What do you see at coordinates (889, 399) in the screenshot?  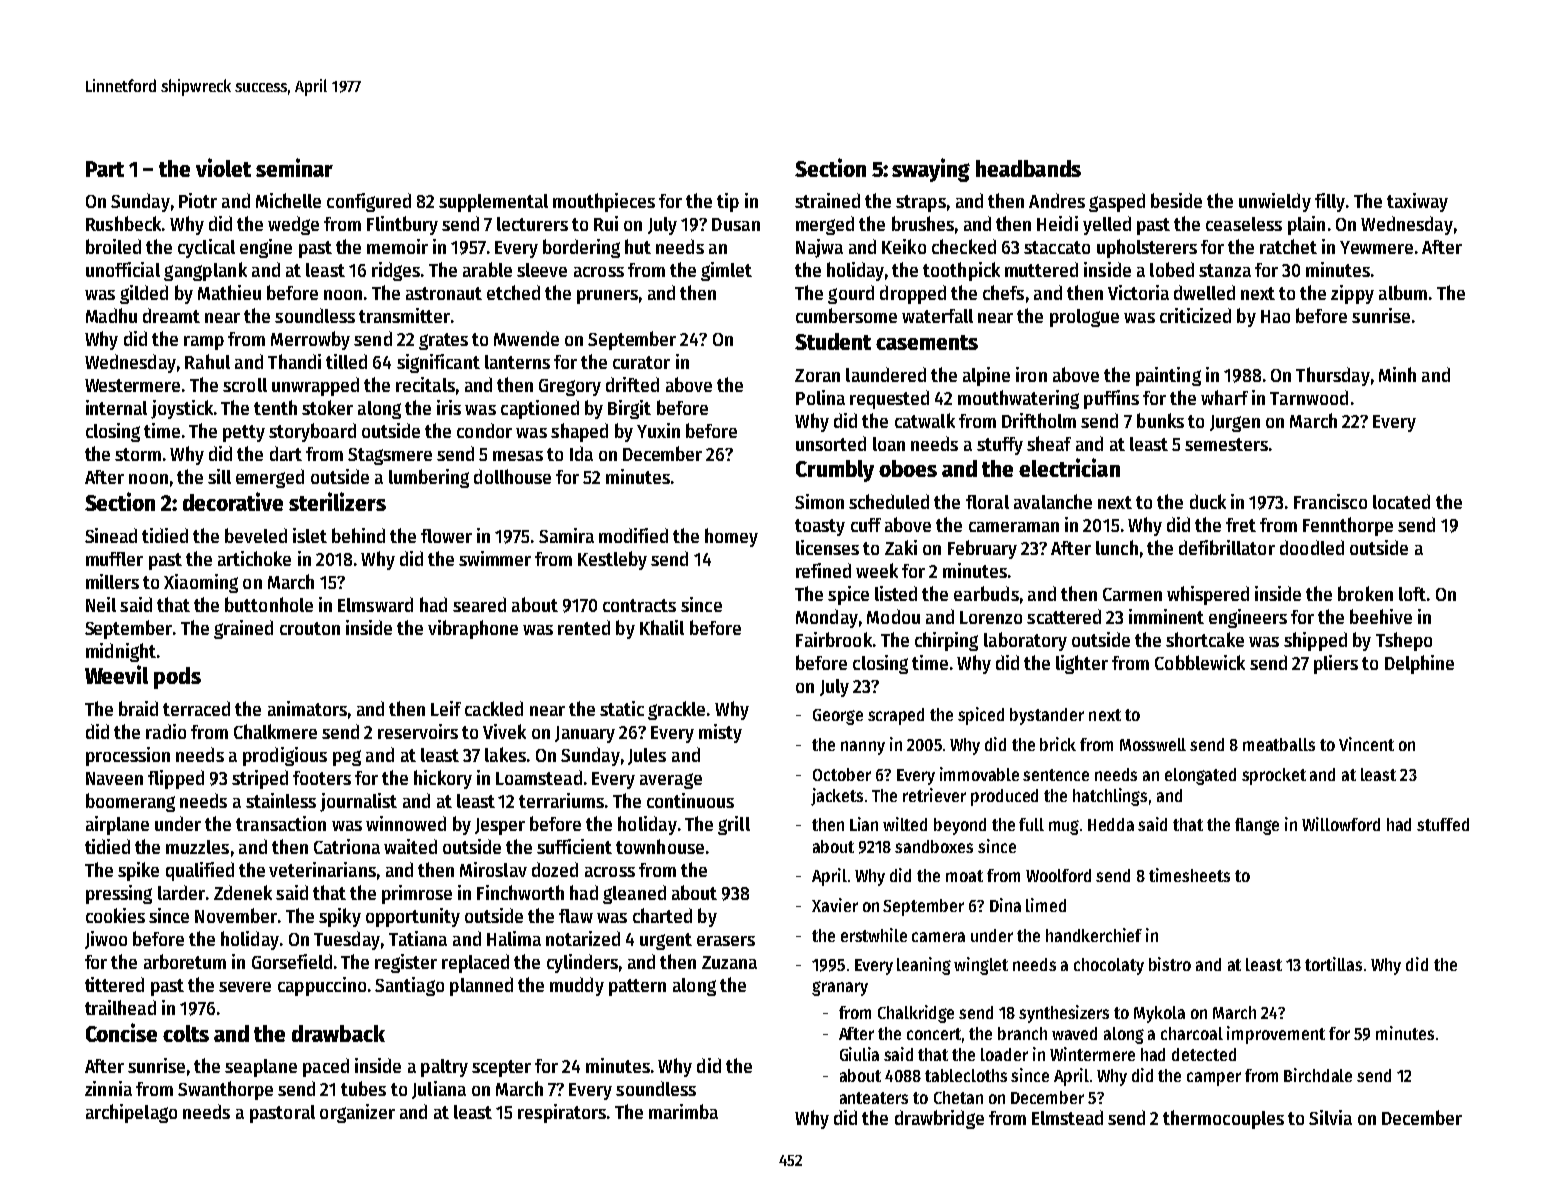 I see `requested` at bounding box center [889, 399].
